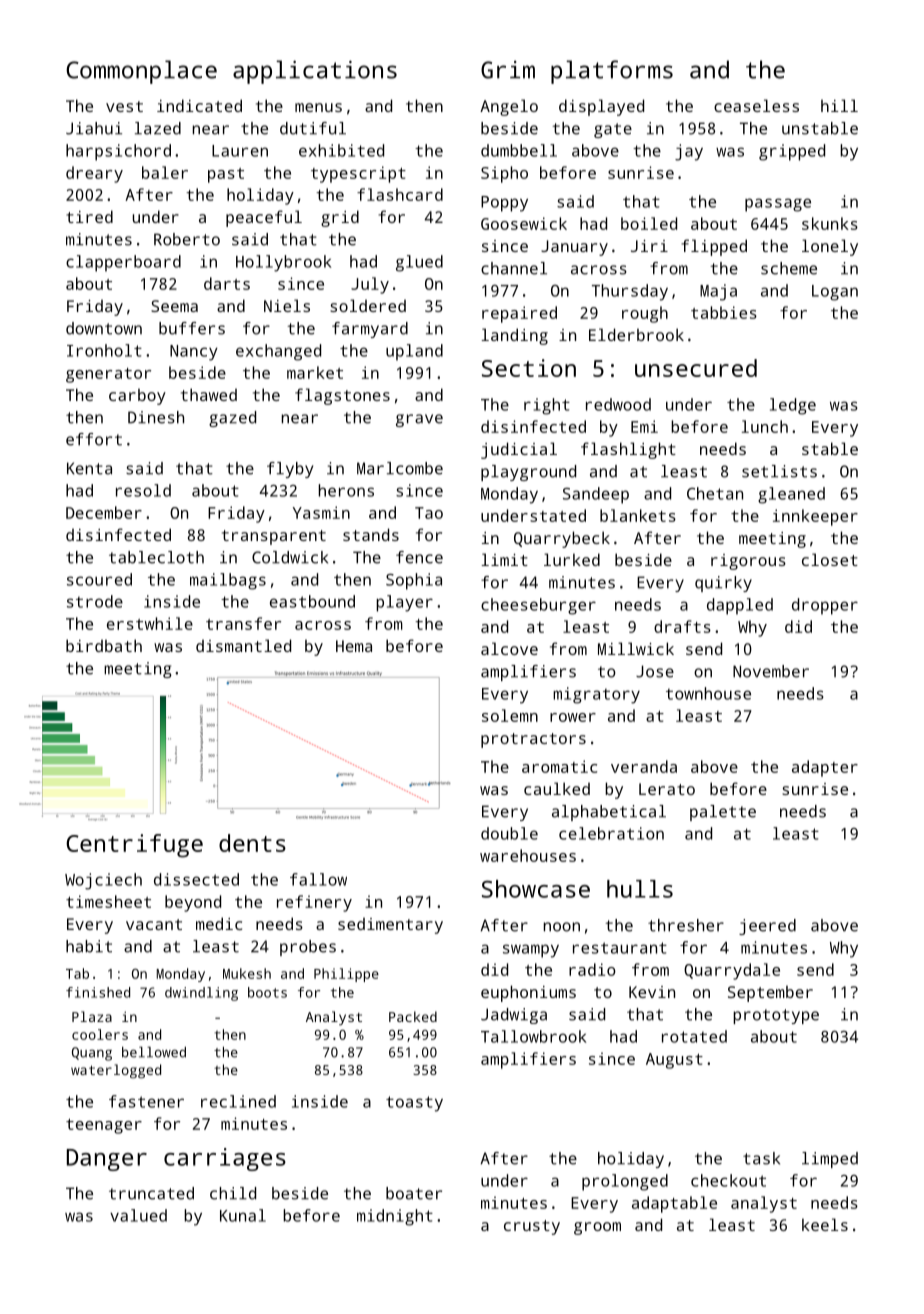 Image resolution: width=924 pixels, height=1314 pixels. What do you see at coordinates (267, 992) in the document?
I see `boots` at bounding box center [267, 992].
